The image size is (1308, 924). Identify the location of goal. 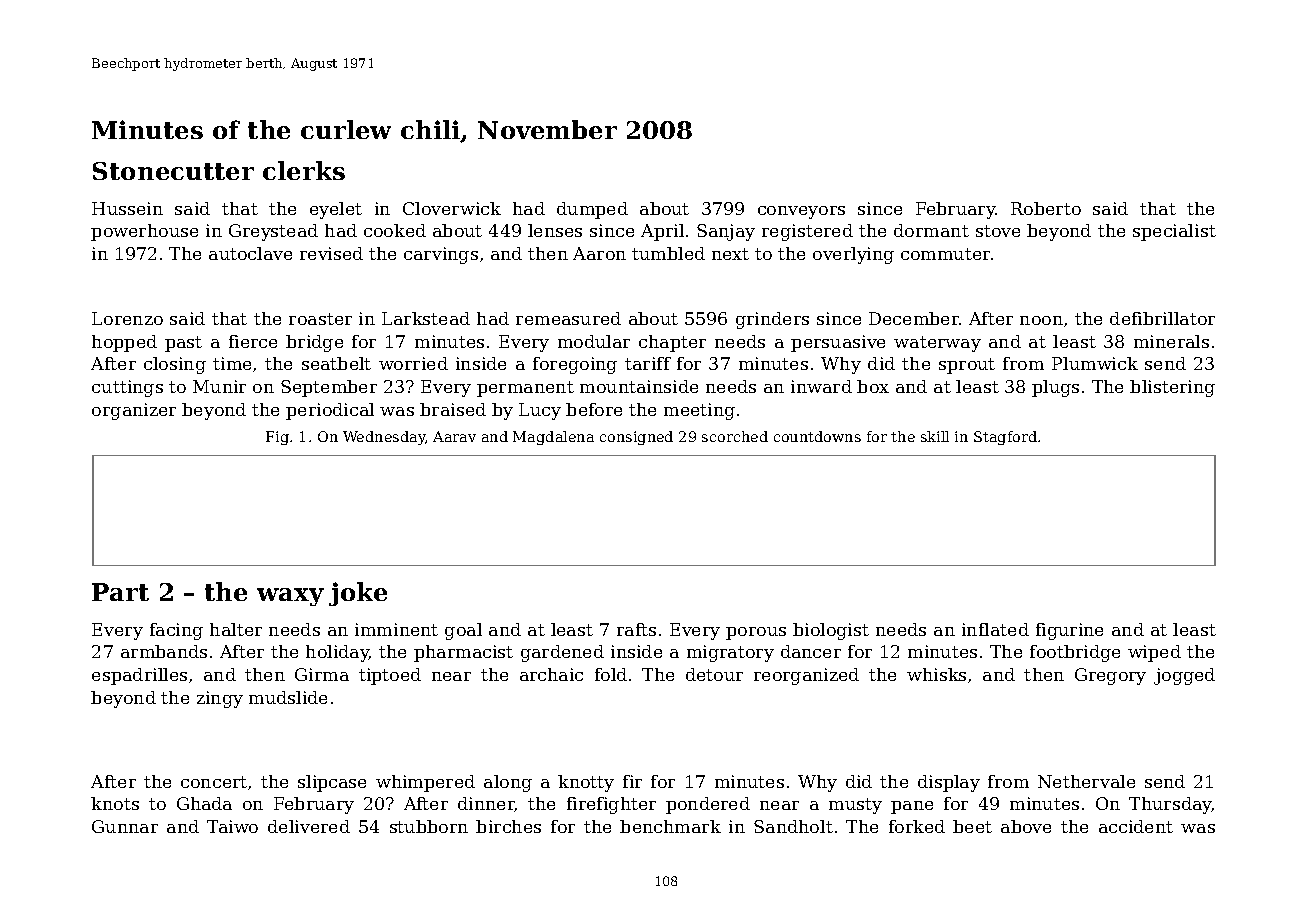
(463, 631).
